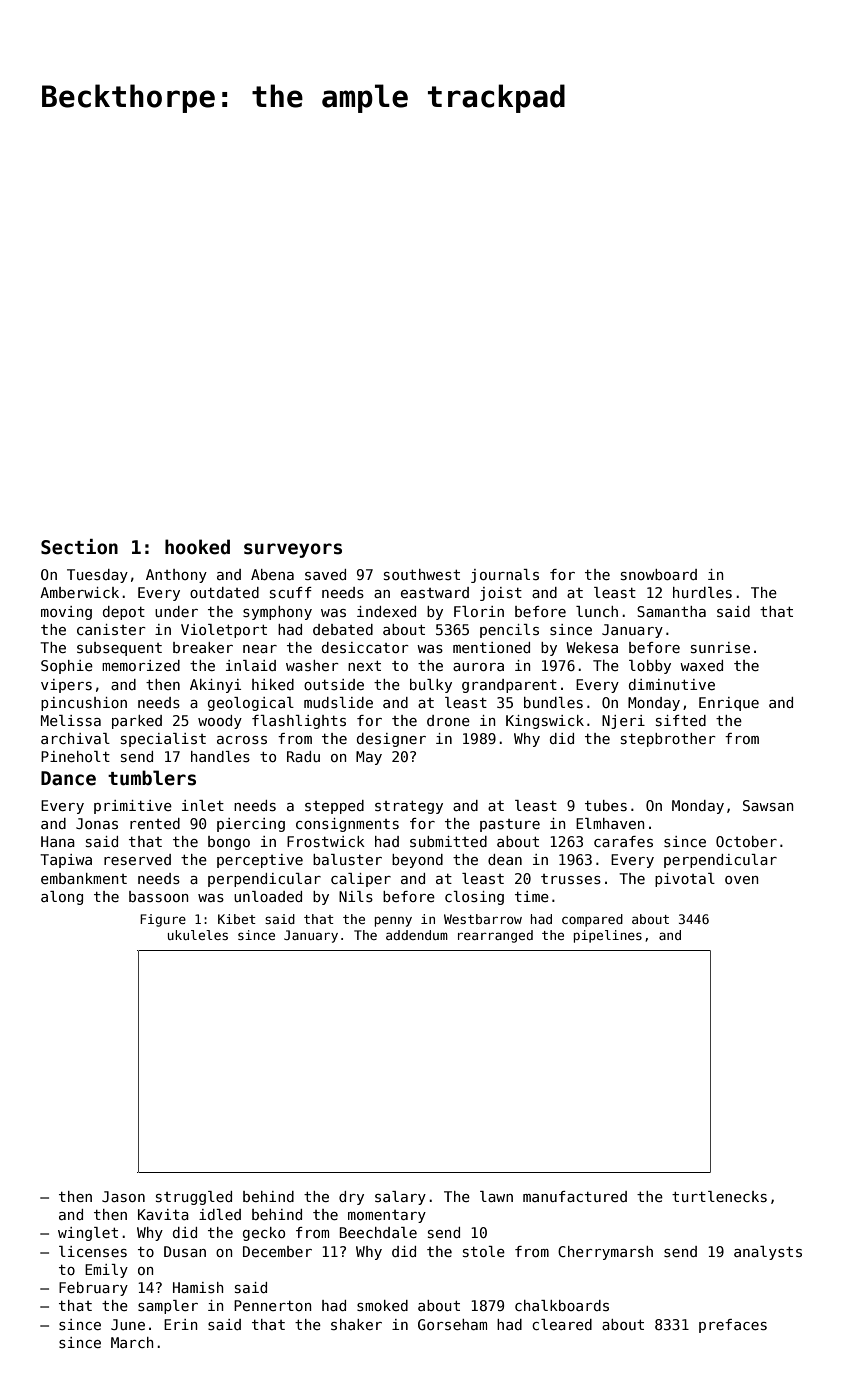 The height and width of the screenshot is (1400, 849). Describe the element at coordinates (79, 547) in the screenshot. I see `Section` at that location.
